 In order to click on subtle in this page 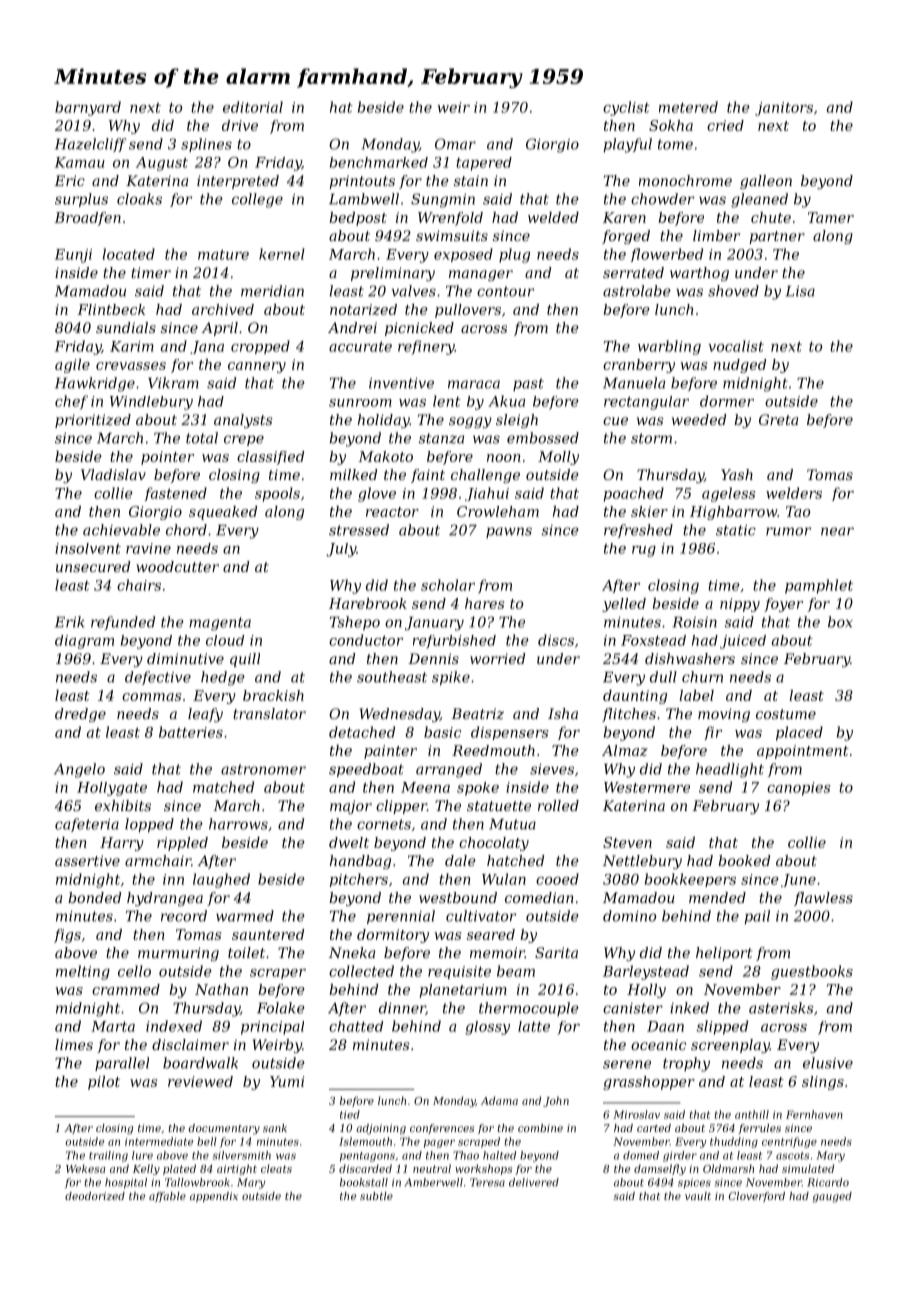, I will do `click(376, 1196)`.
